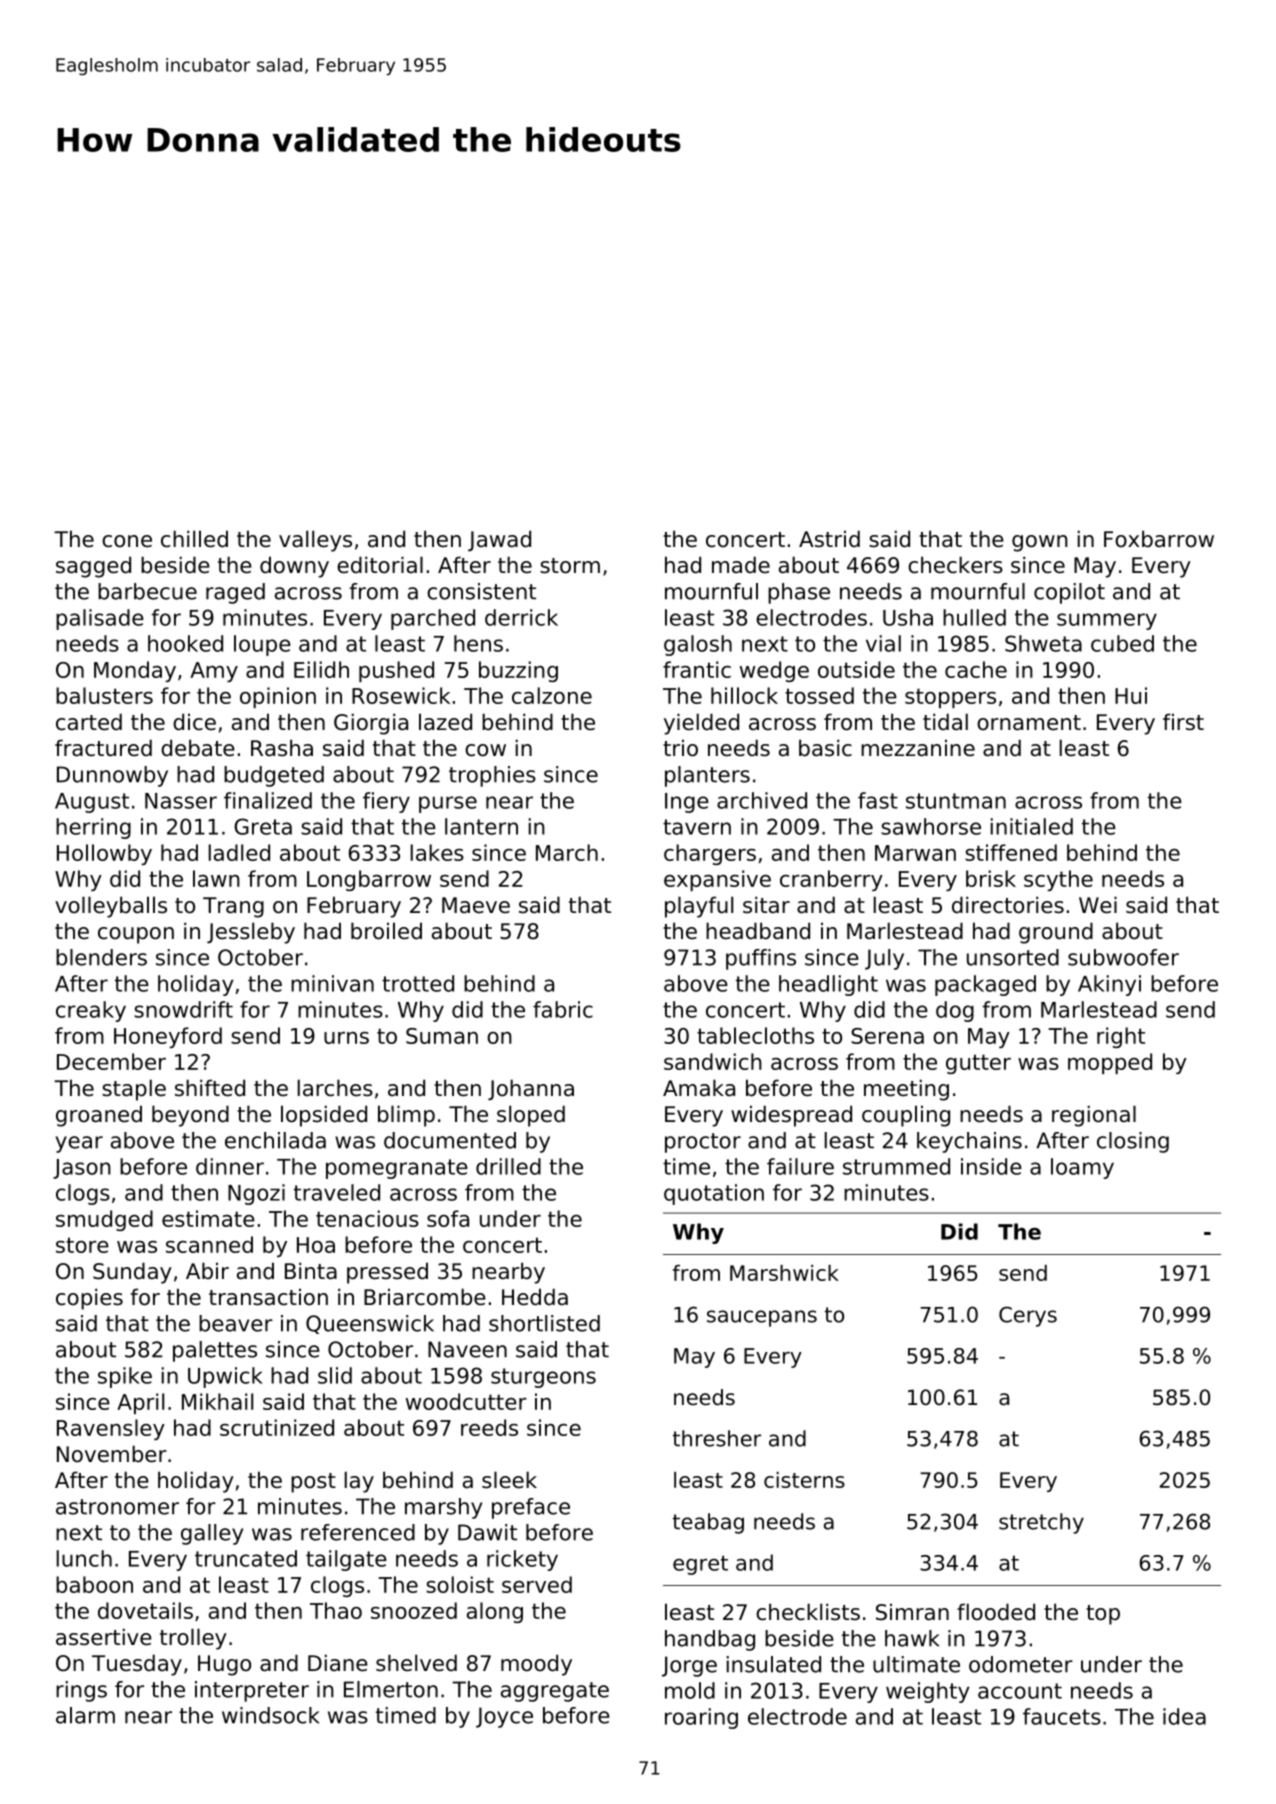 Image resolution: width=1276 pixels, height=1804 pixels. What do you see at coordinates (1058, 880) in the document?
I see `scythe` at bounding box center [1058, 880].
